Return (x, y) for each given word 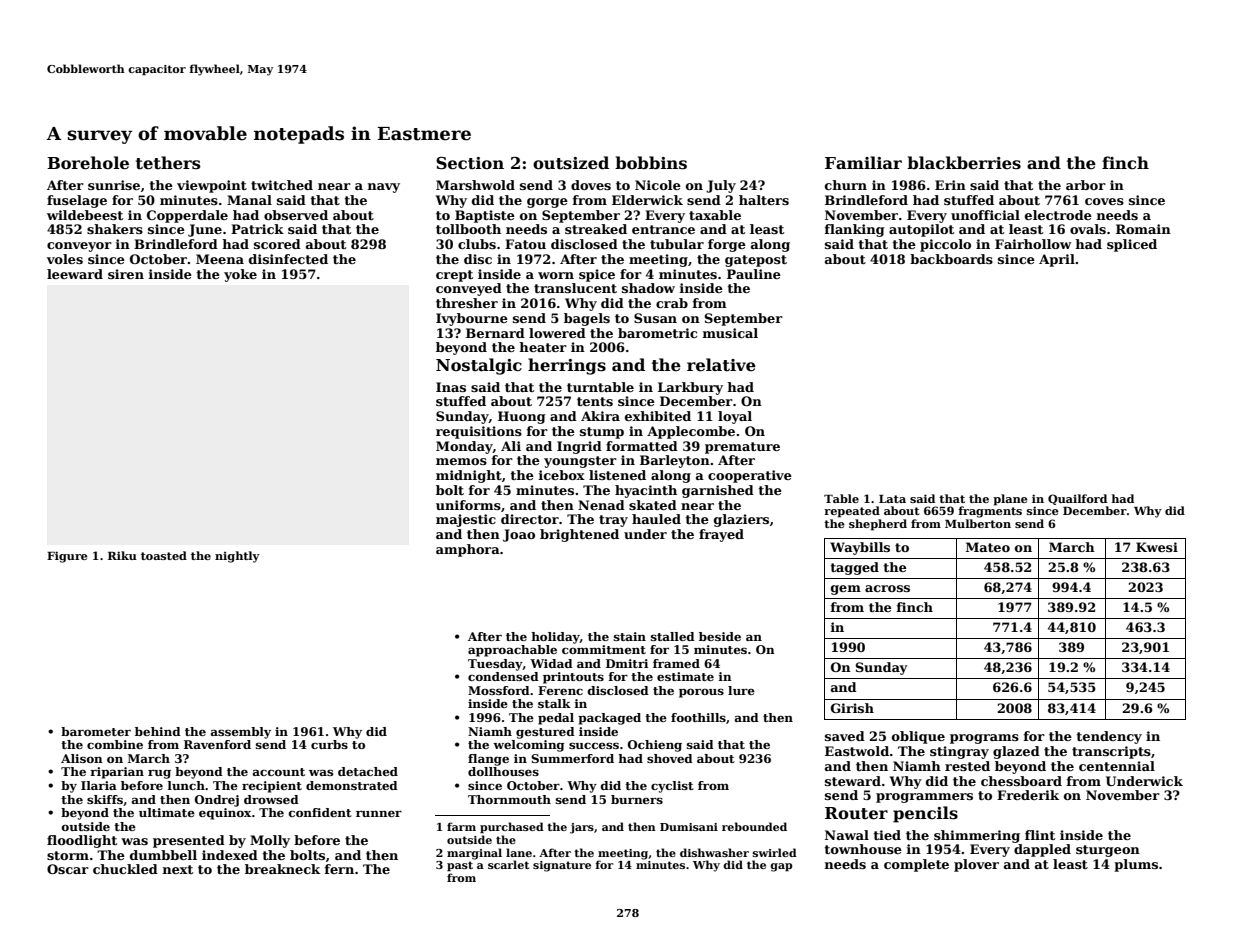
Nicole (658, 185)
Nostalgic (479, 366)
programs (984, 739)
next (178, 869)
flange (488, 760)
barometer (96, 731)
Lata (892, 499)
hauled (656, 519)
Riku (122, 555)
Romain (1143, 229)
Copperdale (187, 216)
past (460, 866)
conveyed (469, 289)
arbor (1086, 185)
